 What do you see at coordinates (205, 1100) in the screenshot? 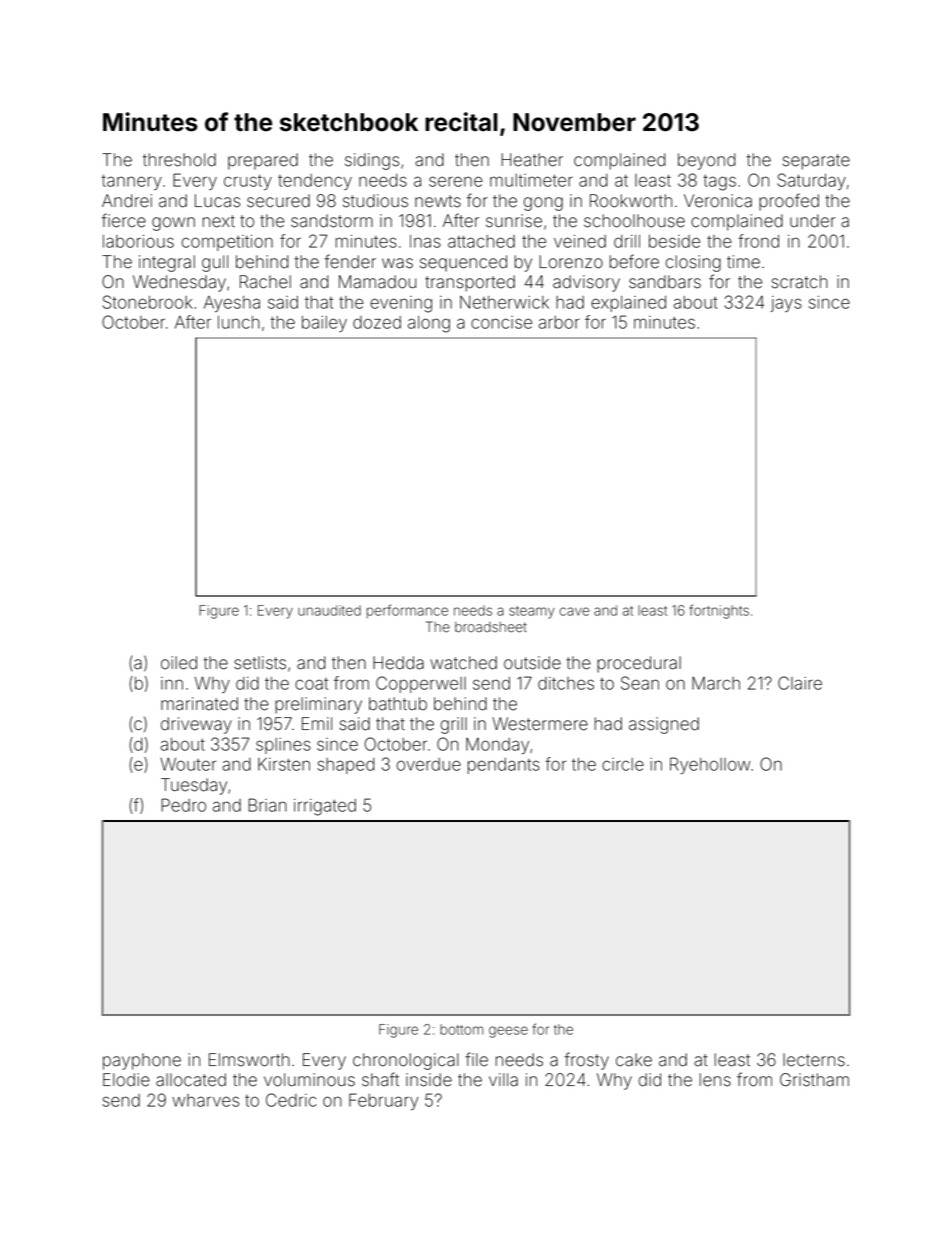
I see `wharves` at bounding box center [205, 1100].
